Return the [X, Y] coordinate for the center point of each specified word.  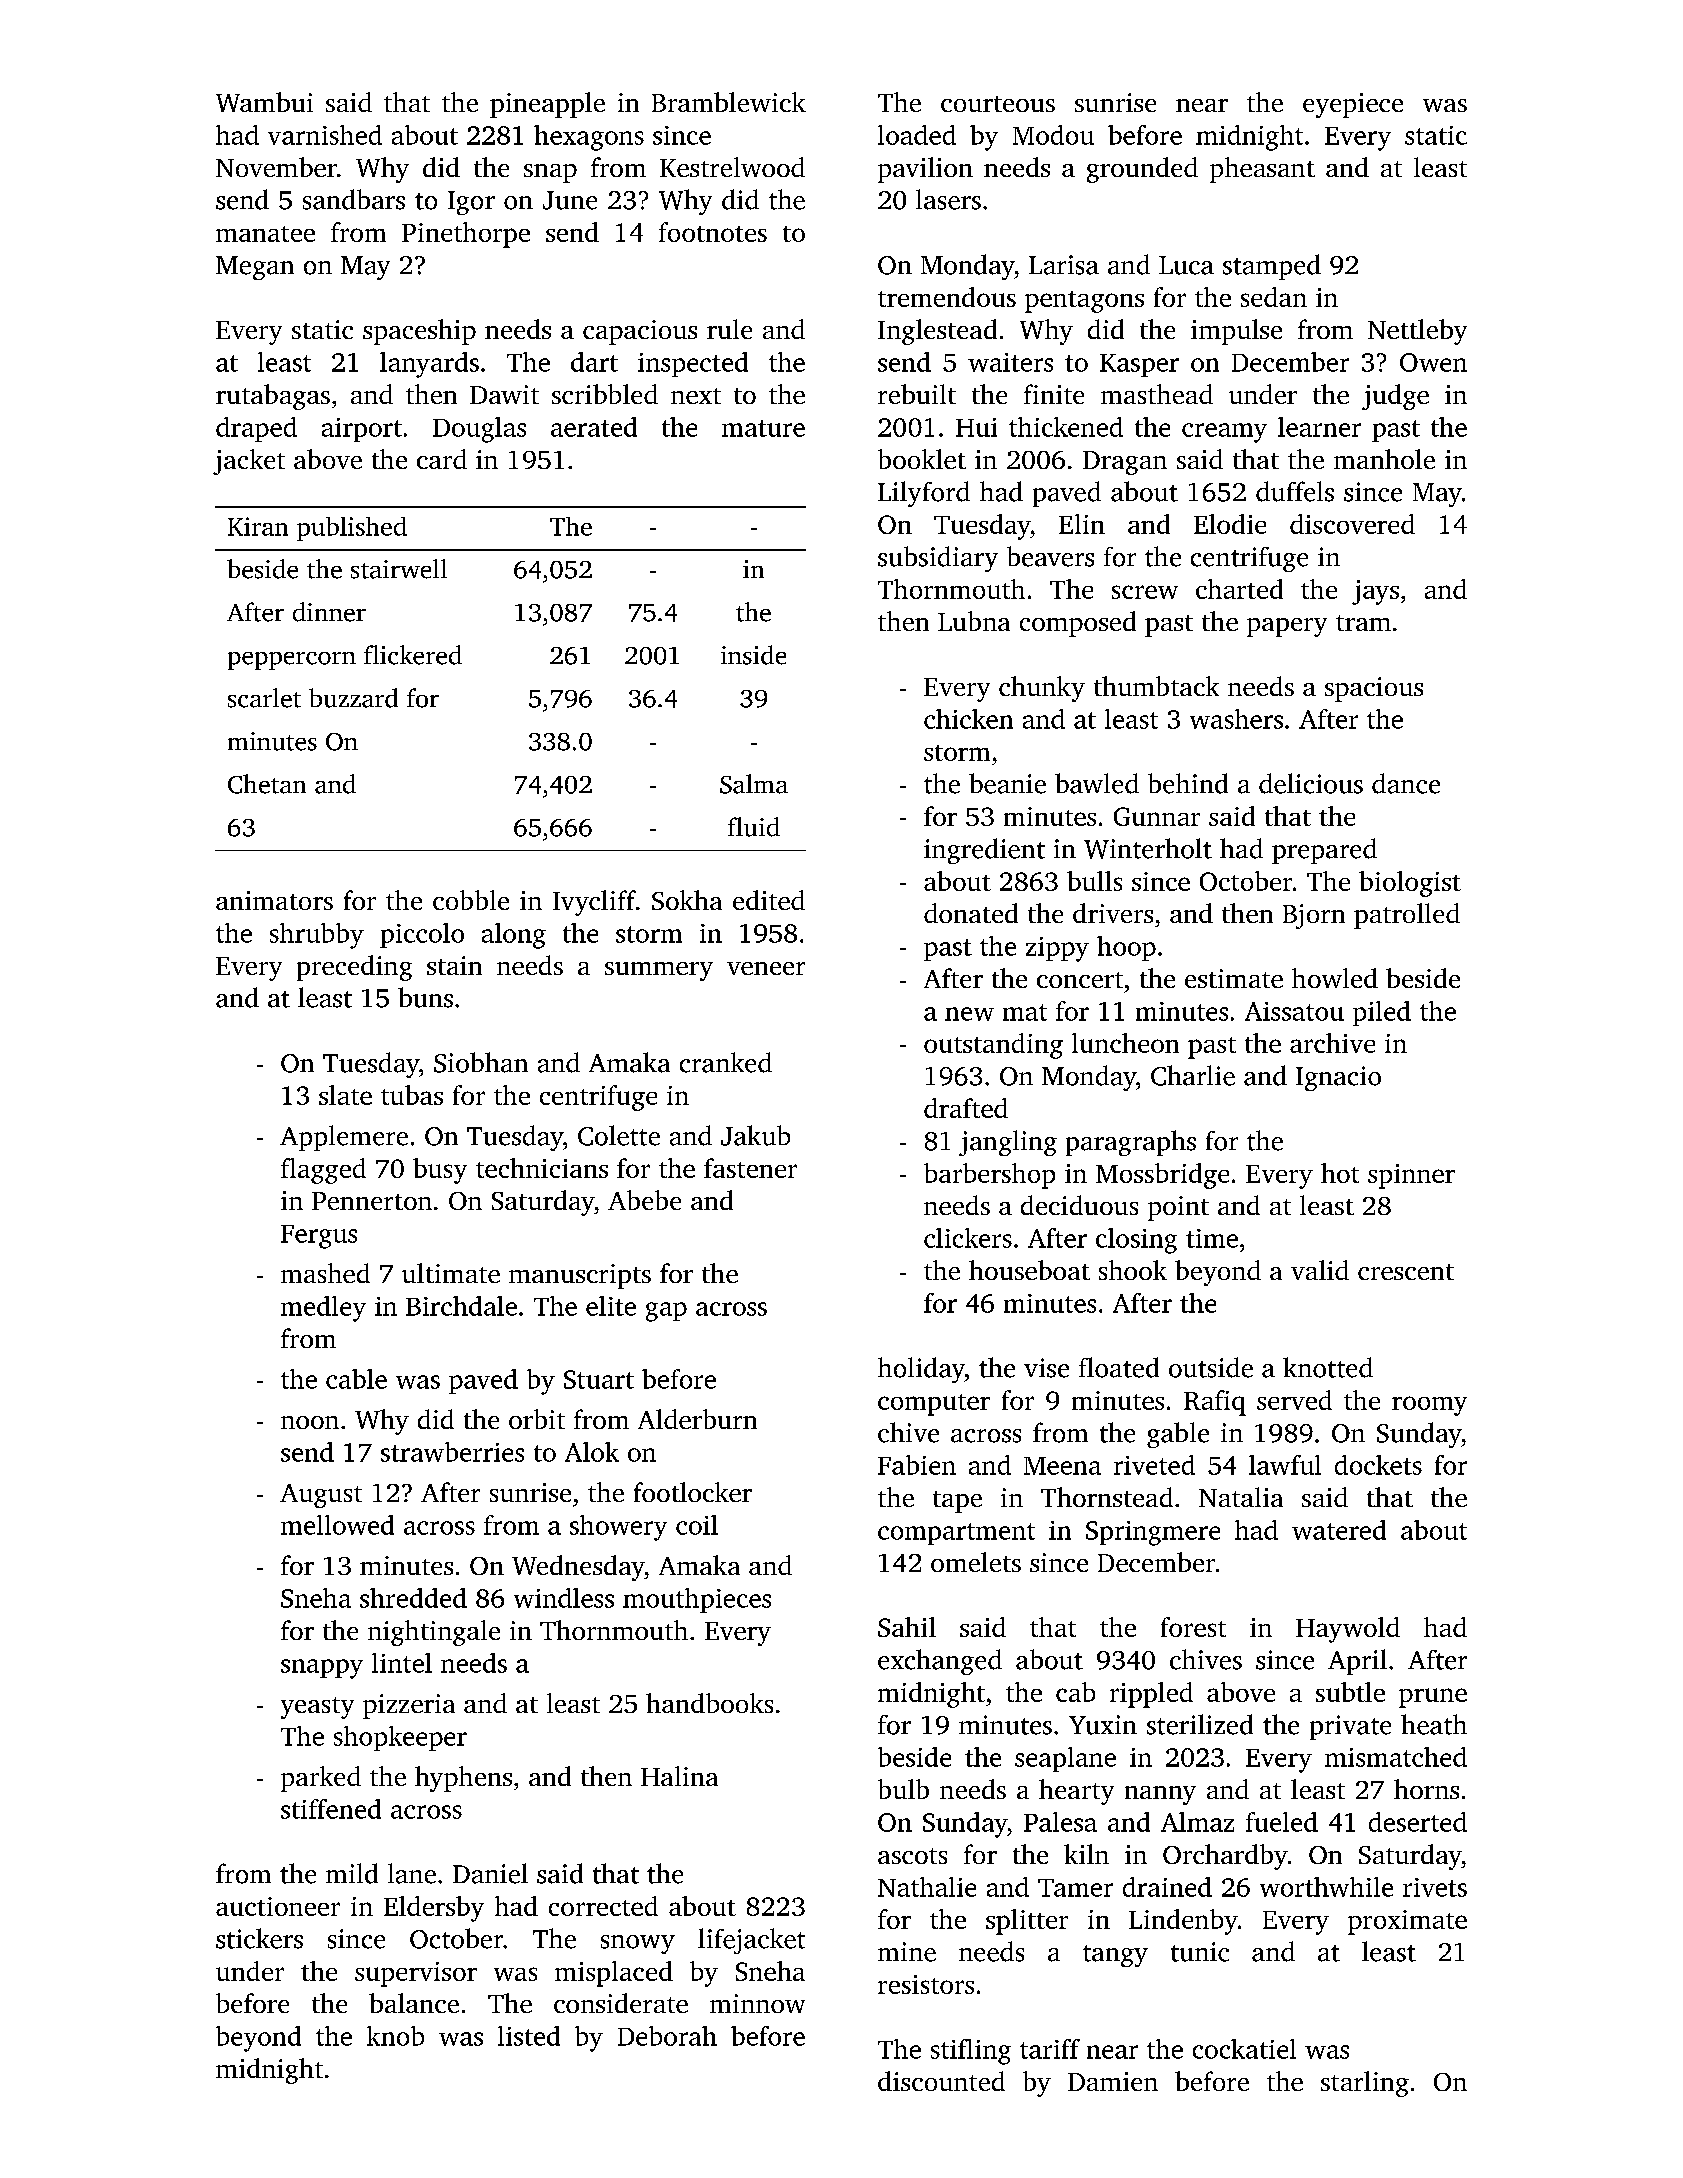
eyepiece [1353, 105]
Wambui [264, 102]
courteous [998, 104]
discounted [941, 2081]
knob [395, 2036]
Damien [1113, 2081]
